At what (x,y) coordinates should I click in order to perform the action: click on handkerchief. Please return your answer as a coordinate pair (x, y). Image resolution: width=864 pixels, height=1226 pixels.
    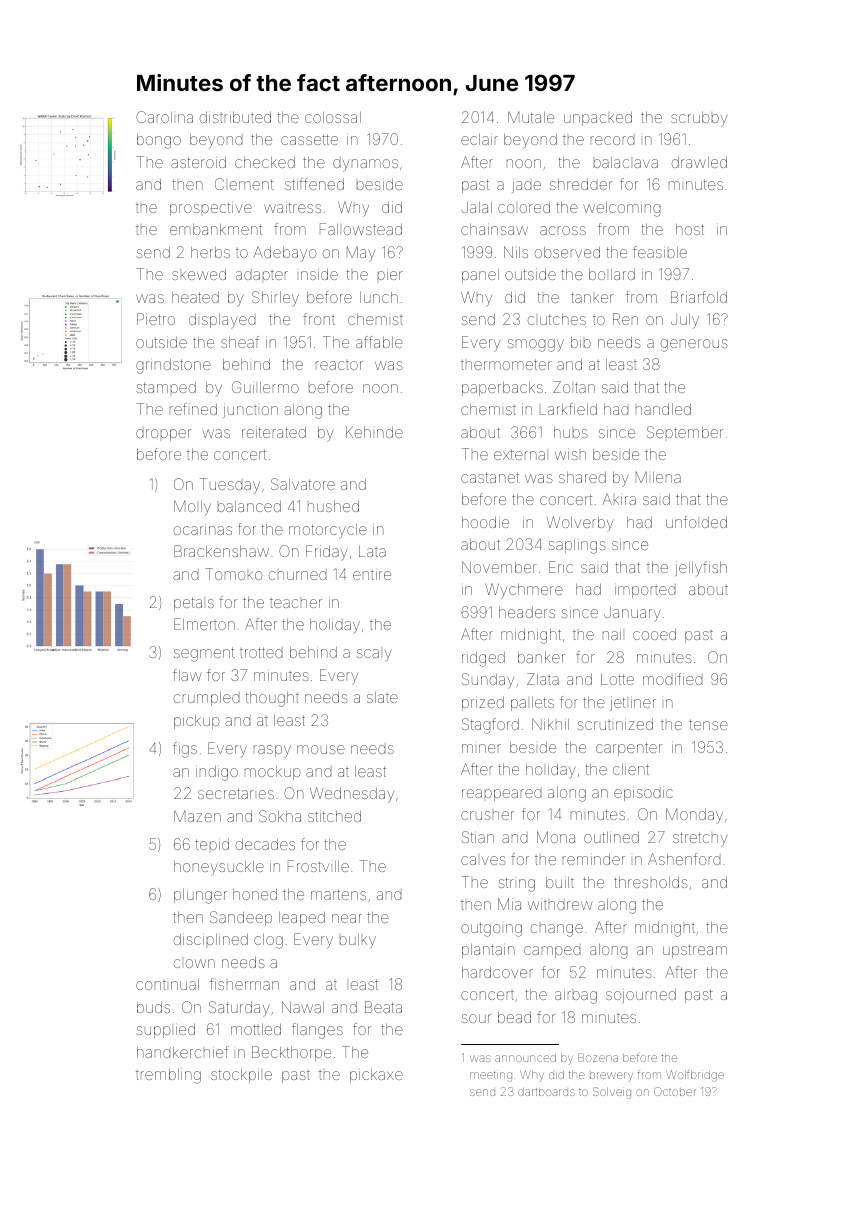
    Looking at the image, I should click on (182, 1052).
